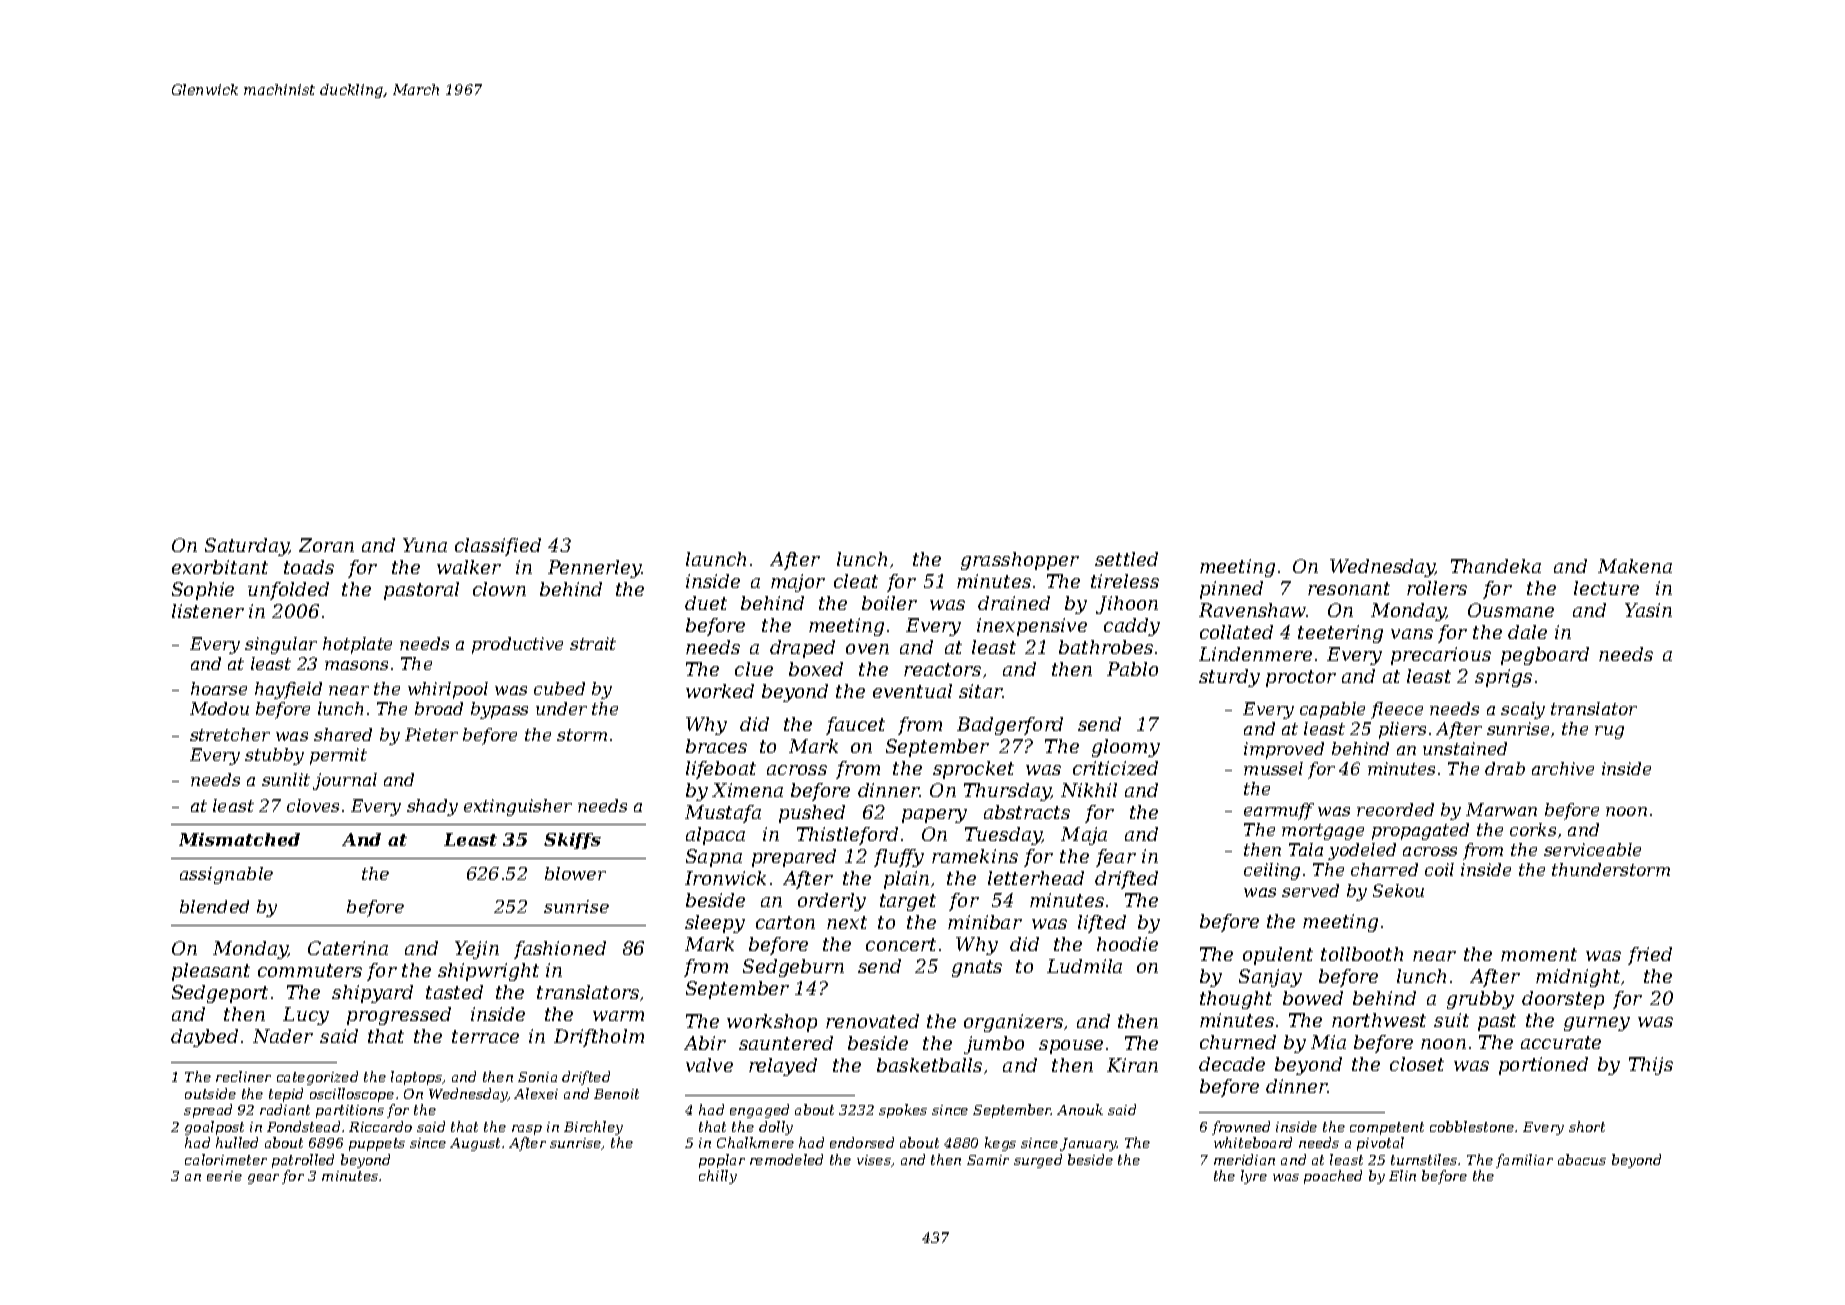 This screenshot has width=1845, height=1305. What do you see at coordinates (1102, 924) in the screenshot?
I see `lifted` at bounding box center [1102, 924].
